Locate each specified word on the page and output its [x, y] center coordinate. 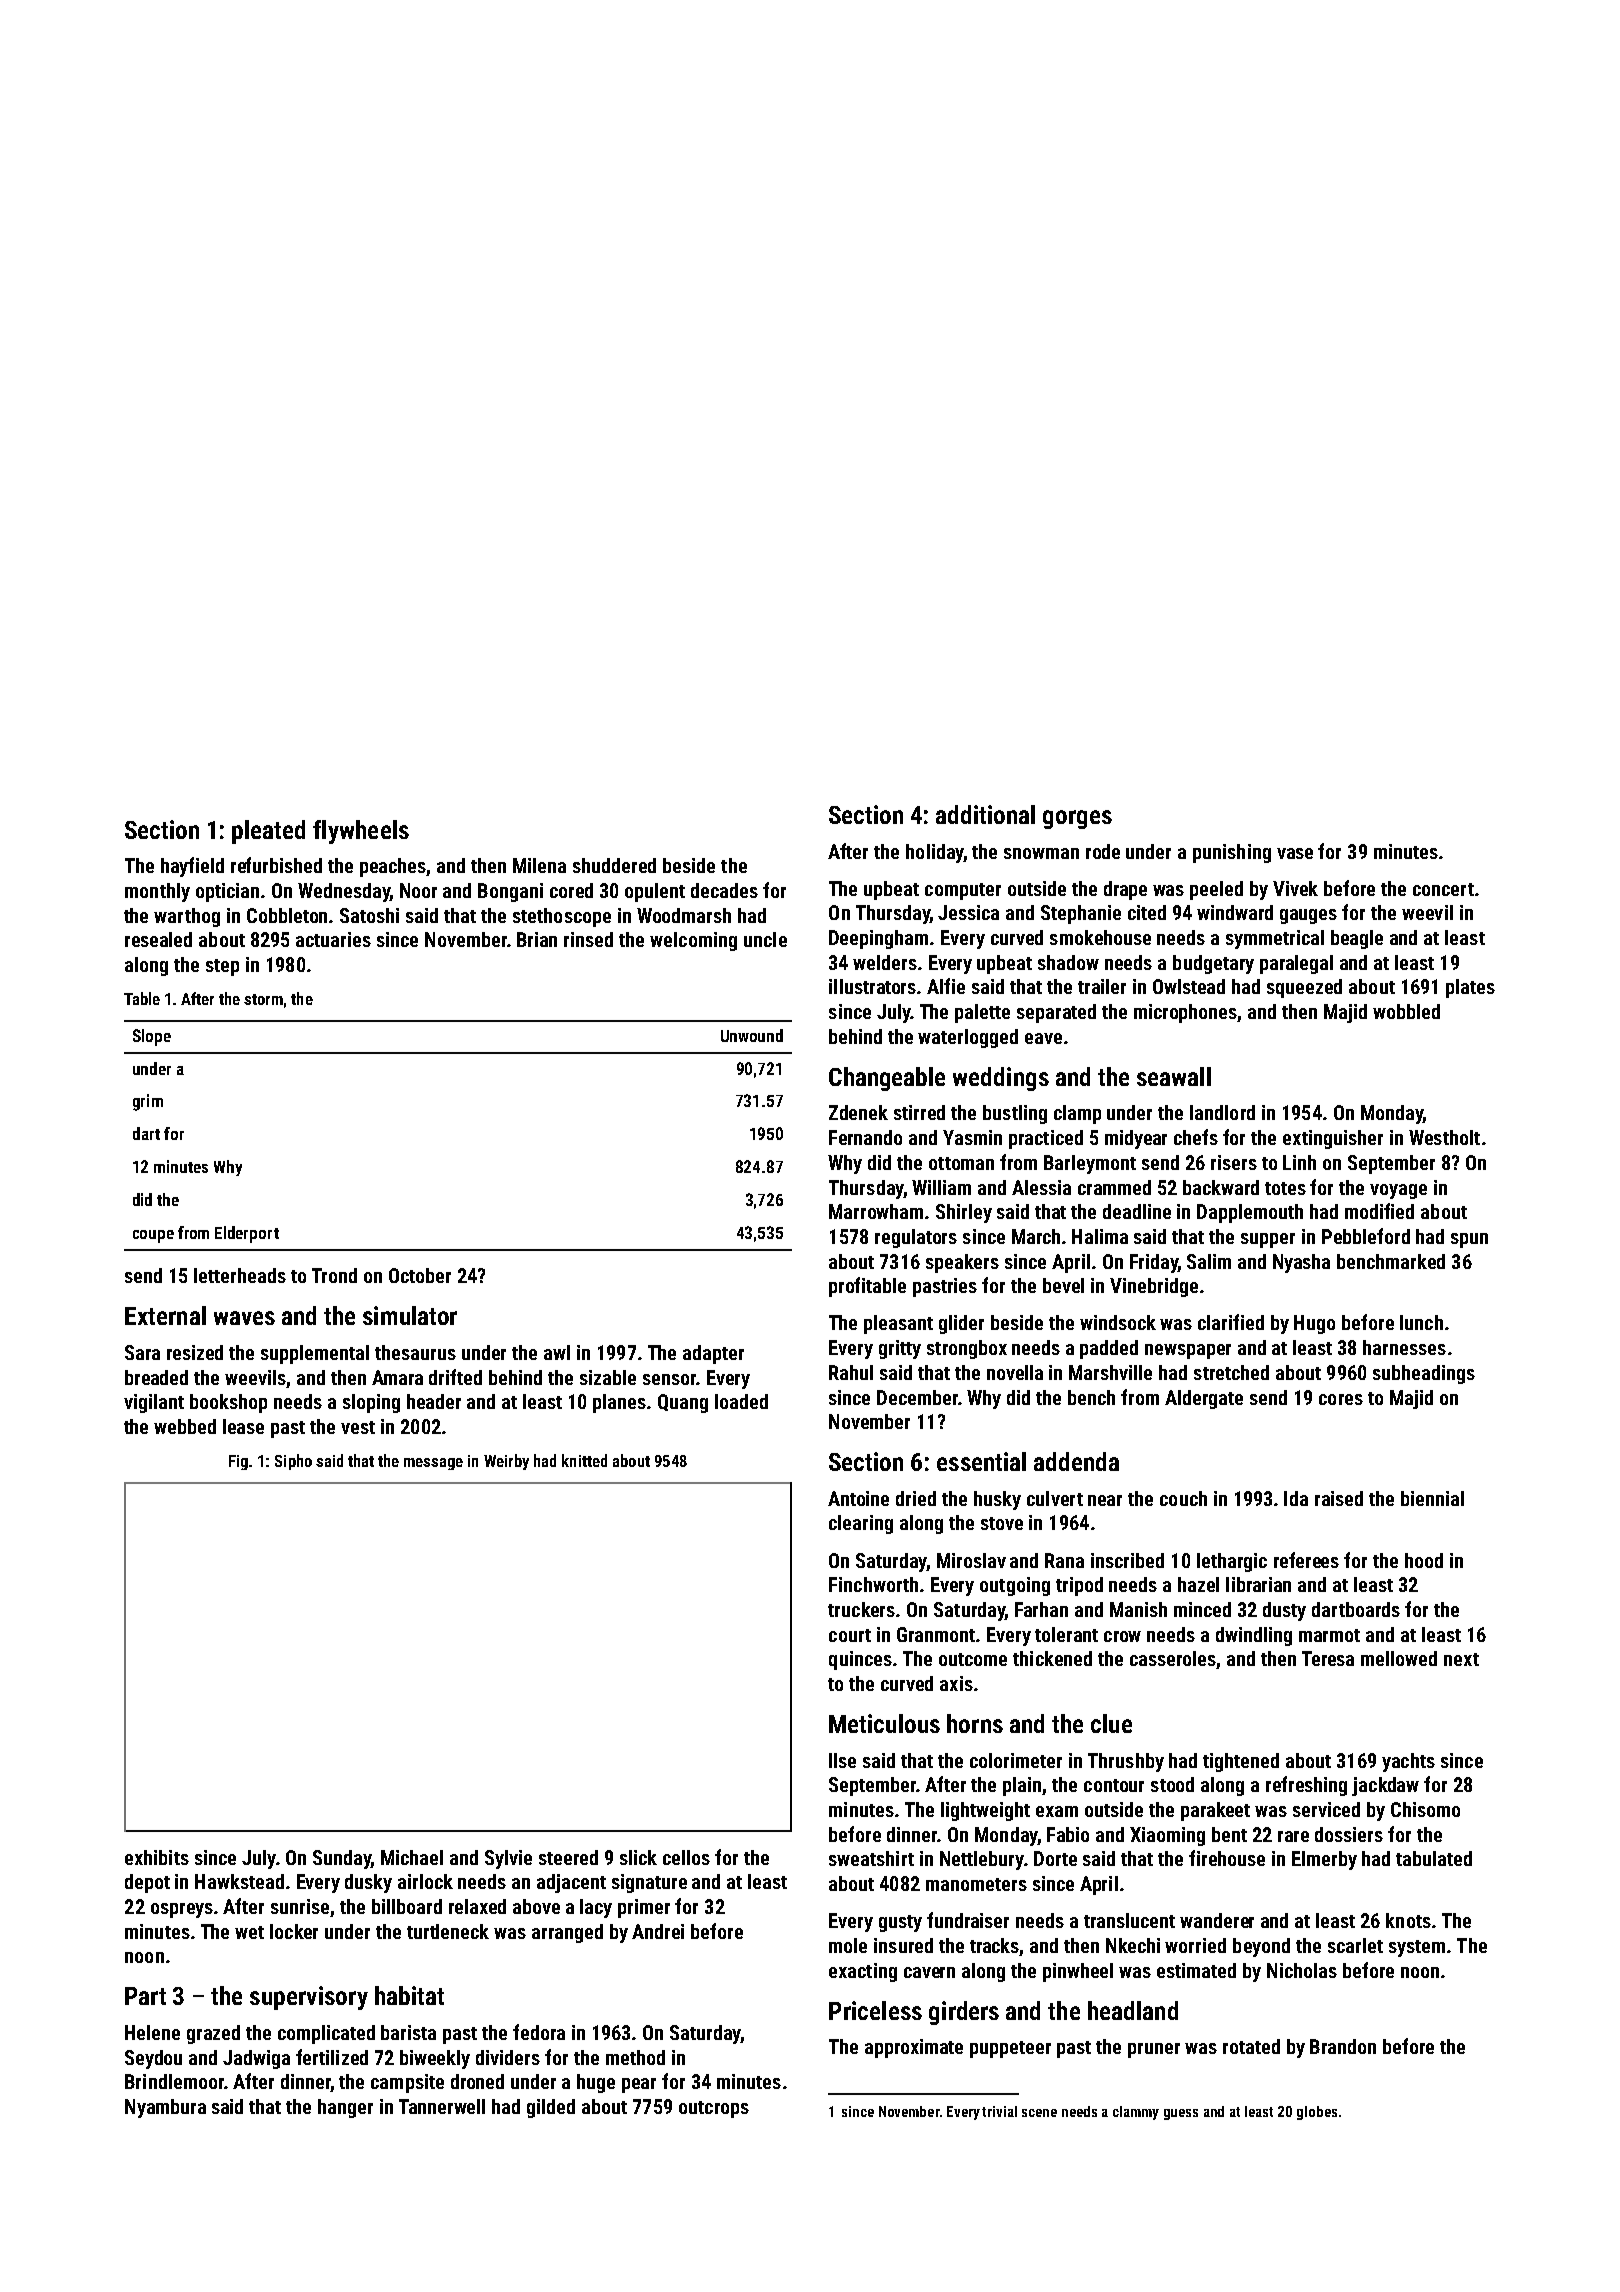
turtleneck [448, 1931]
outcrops [714, 2109]
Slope [152, 1037]
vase [1295, 853]
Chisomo [1425, 1809]
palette [982, 1013]
